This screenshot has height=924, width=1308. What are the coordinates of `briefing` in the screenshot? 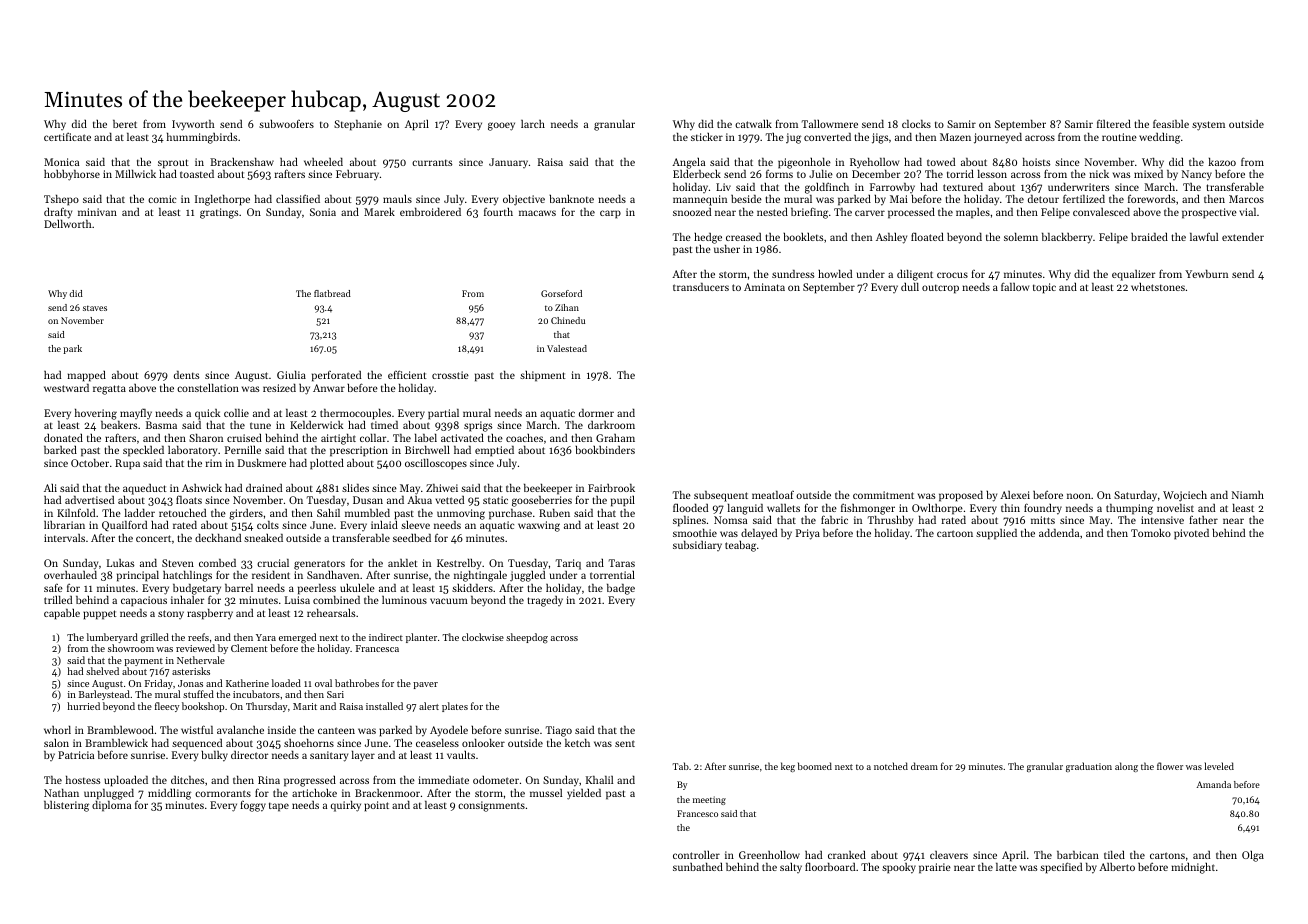 It's located at (809, 213).
